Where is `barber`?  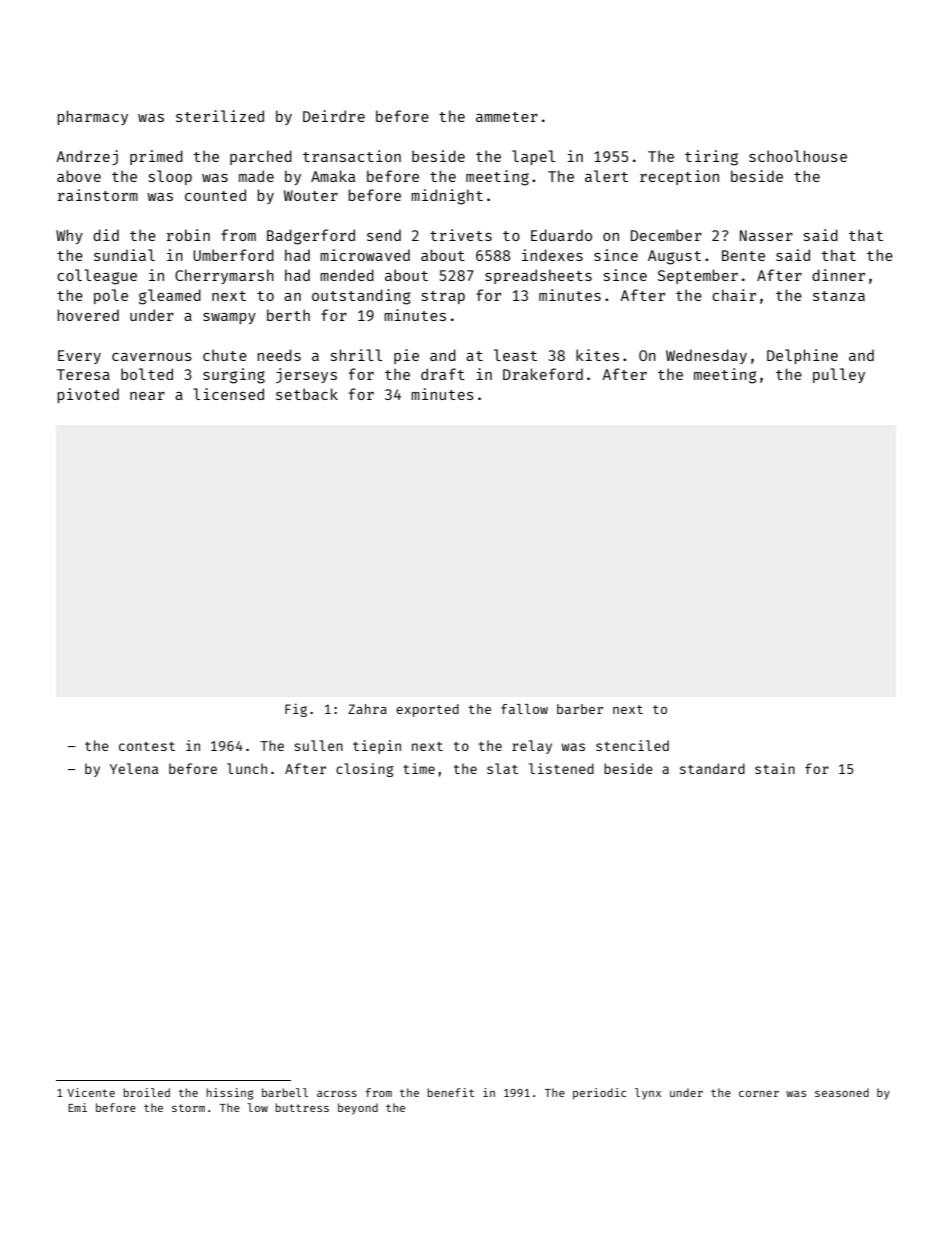
barber is located at coordinates (580, 709).
